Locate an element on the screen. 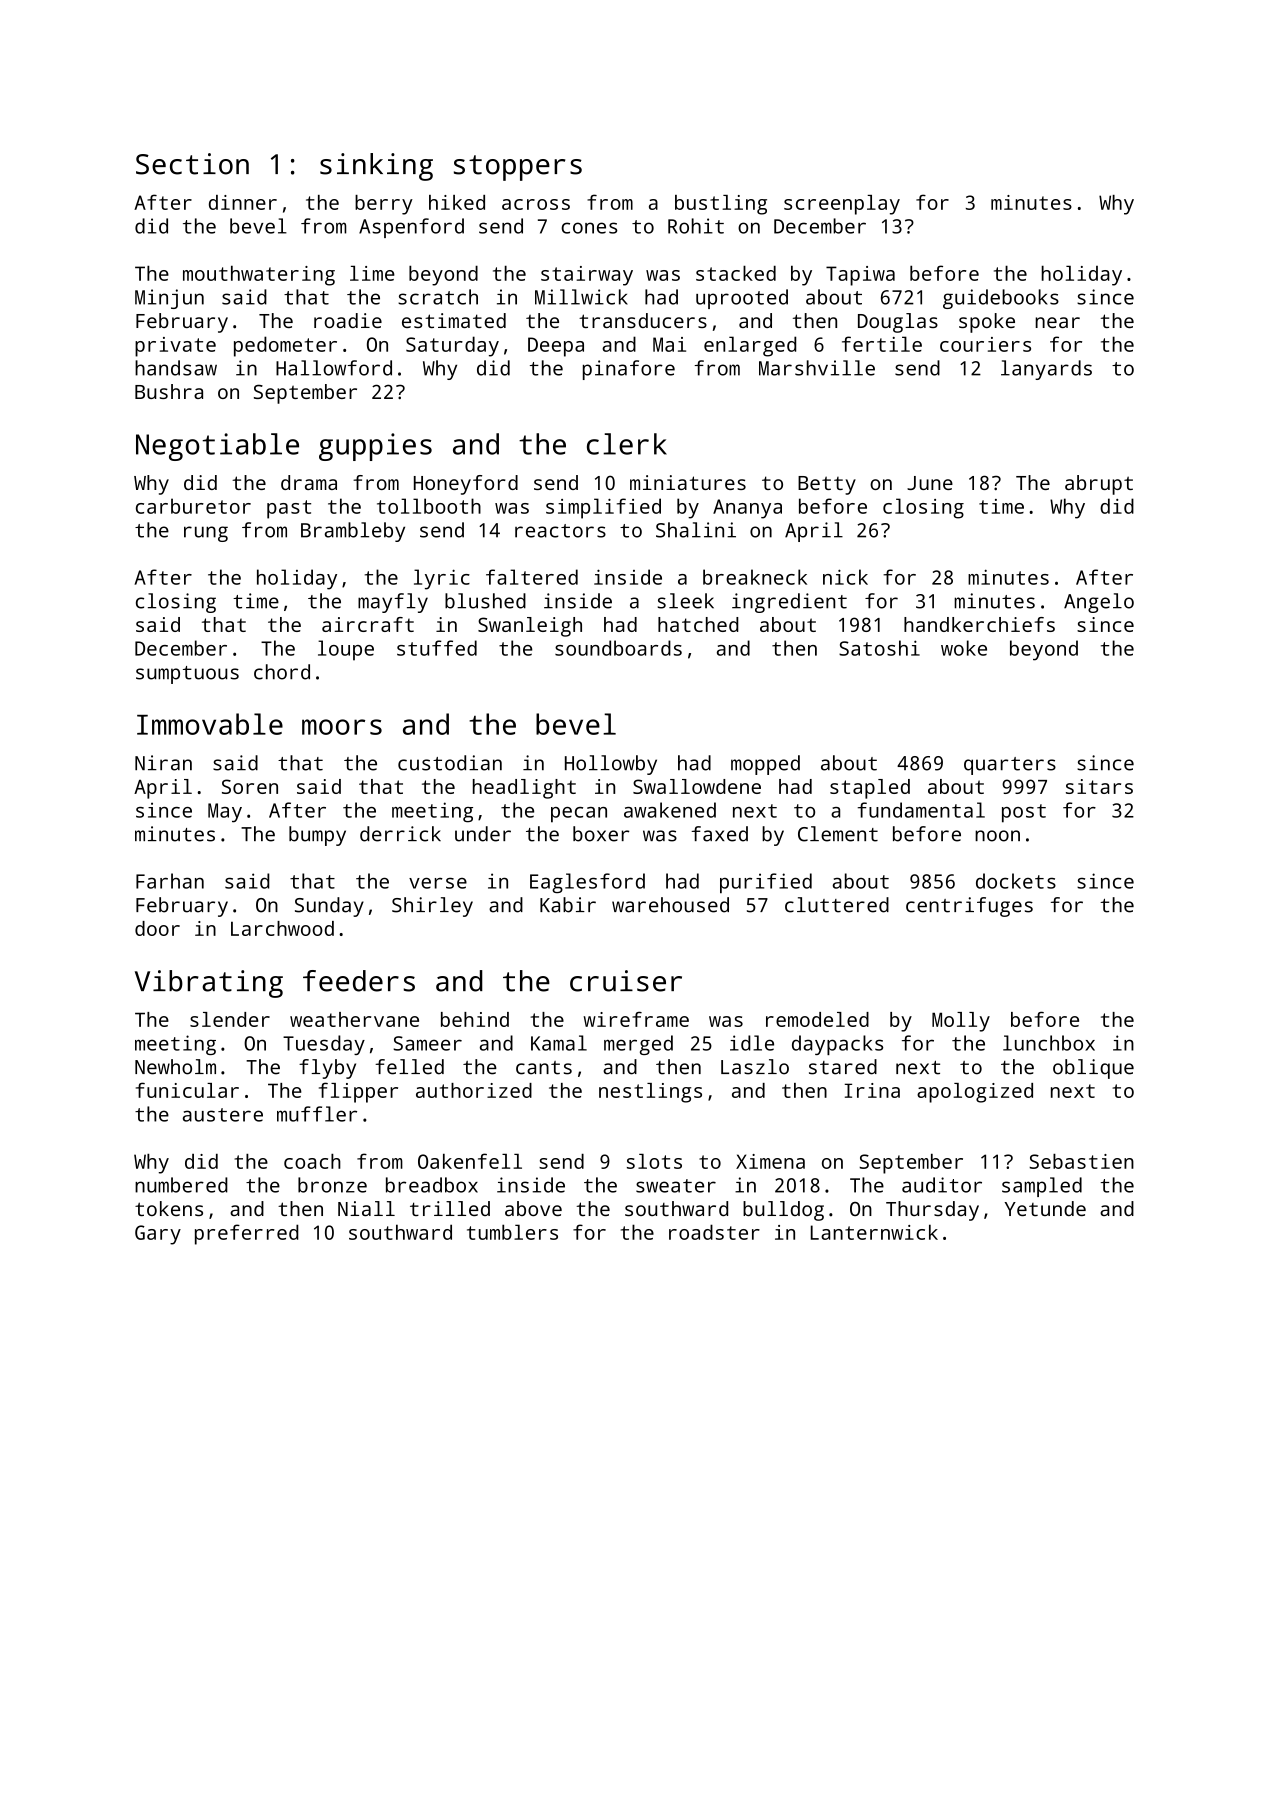  Niall is located at coordinates (366, 1208).
